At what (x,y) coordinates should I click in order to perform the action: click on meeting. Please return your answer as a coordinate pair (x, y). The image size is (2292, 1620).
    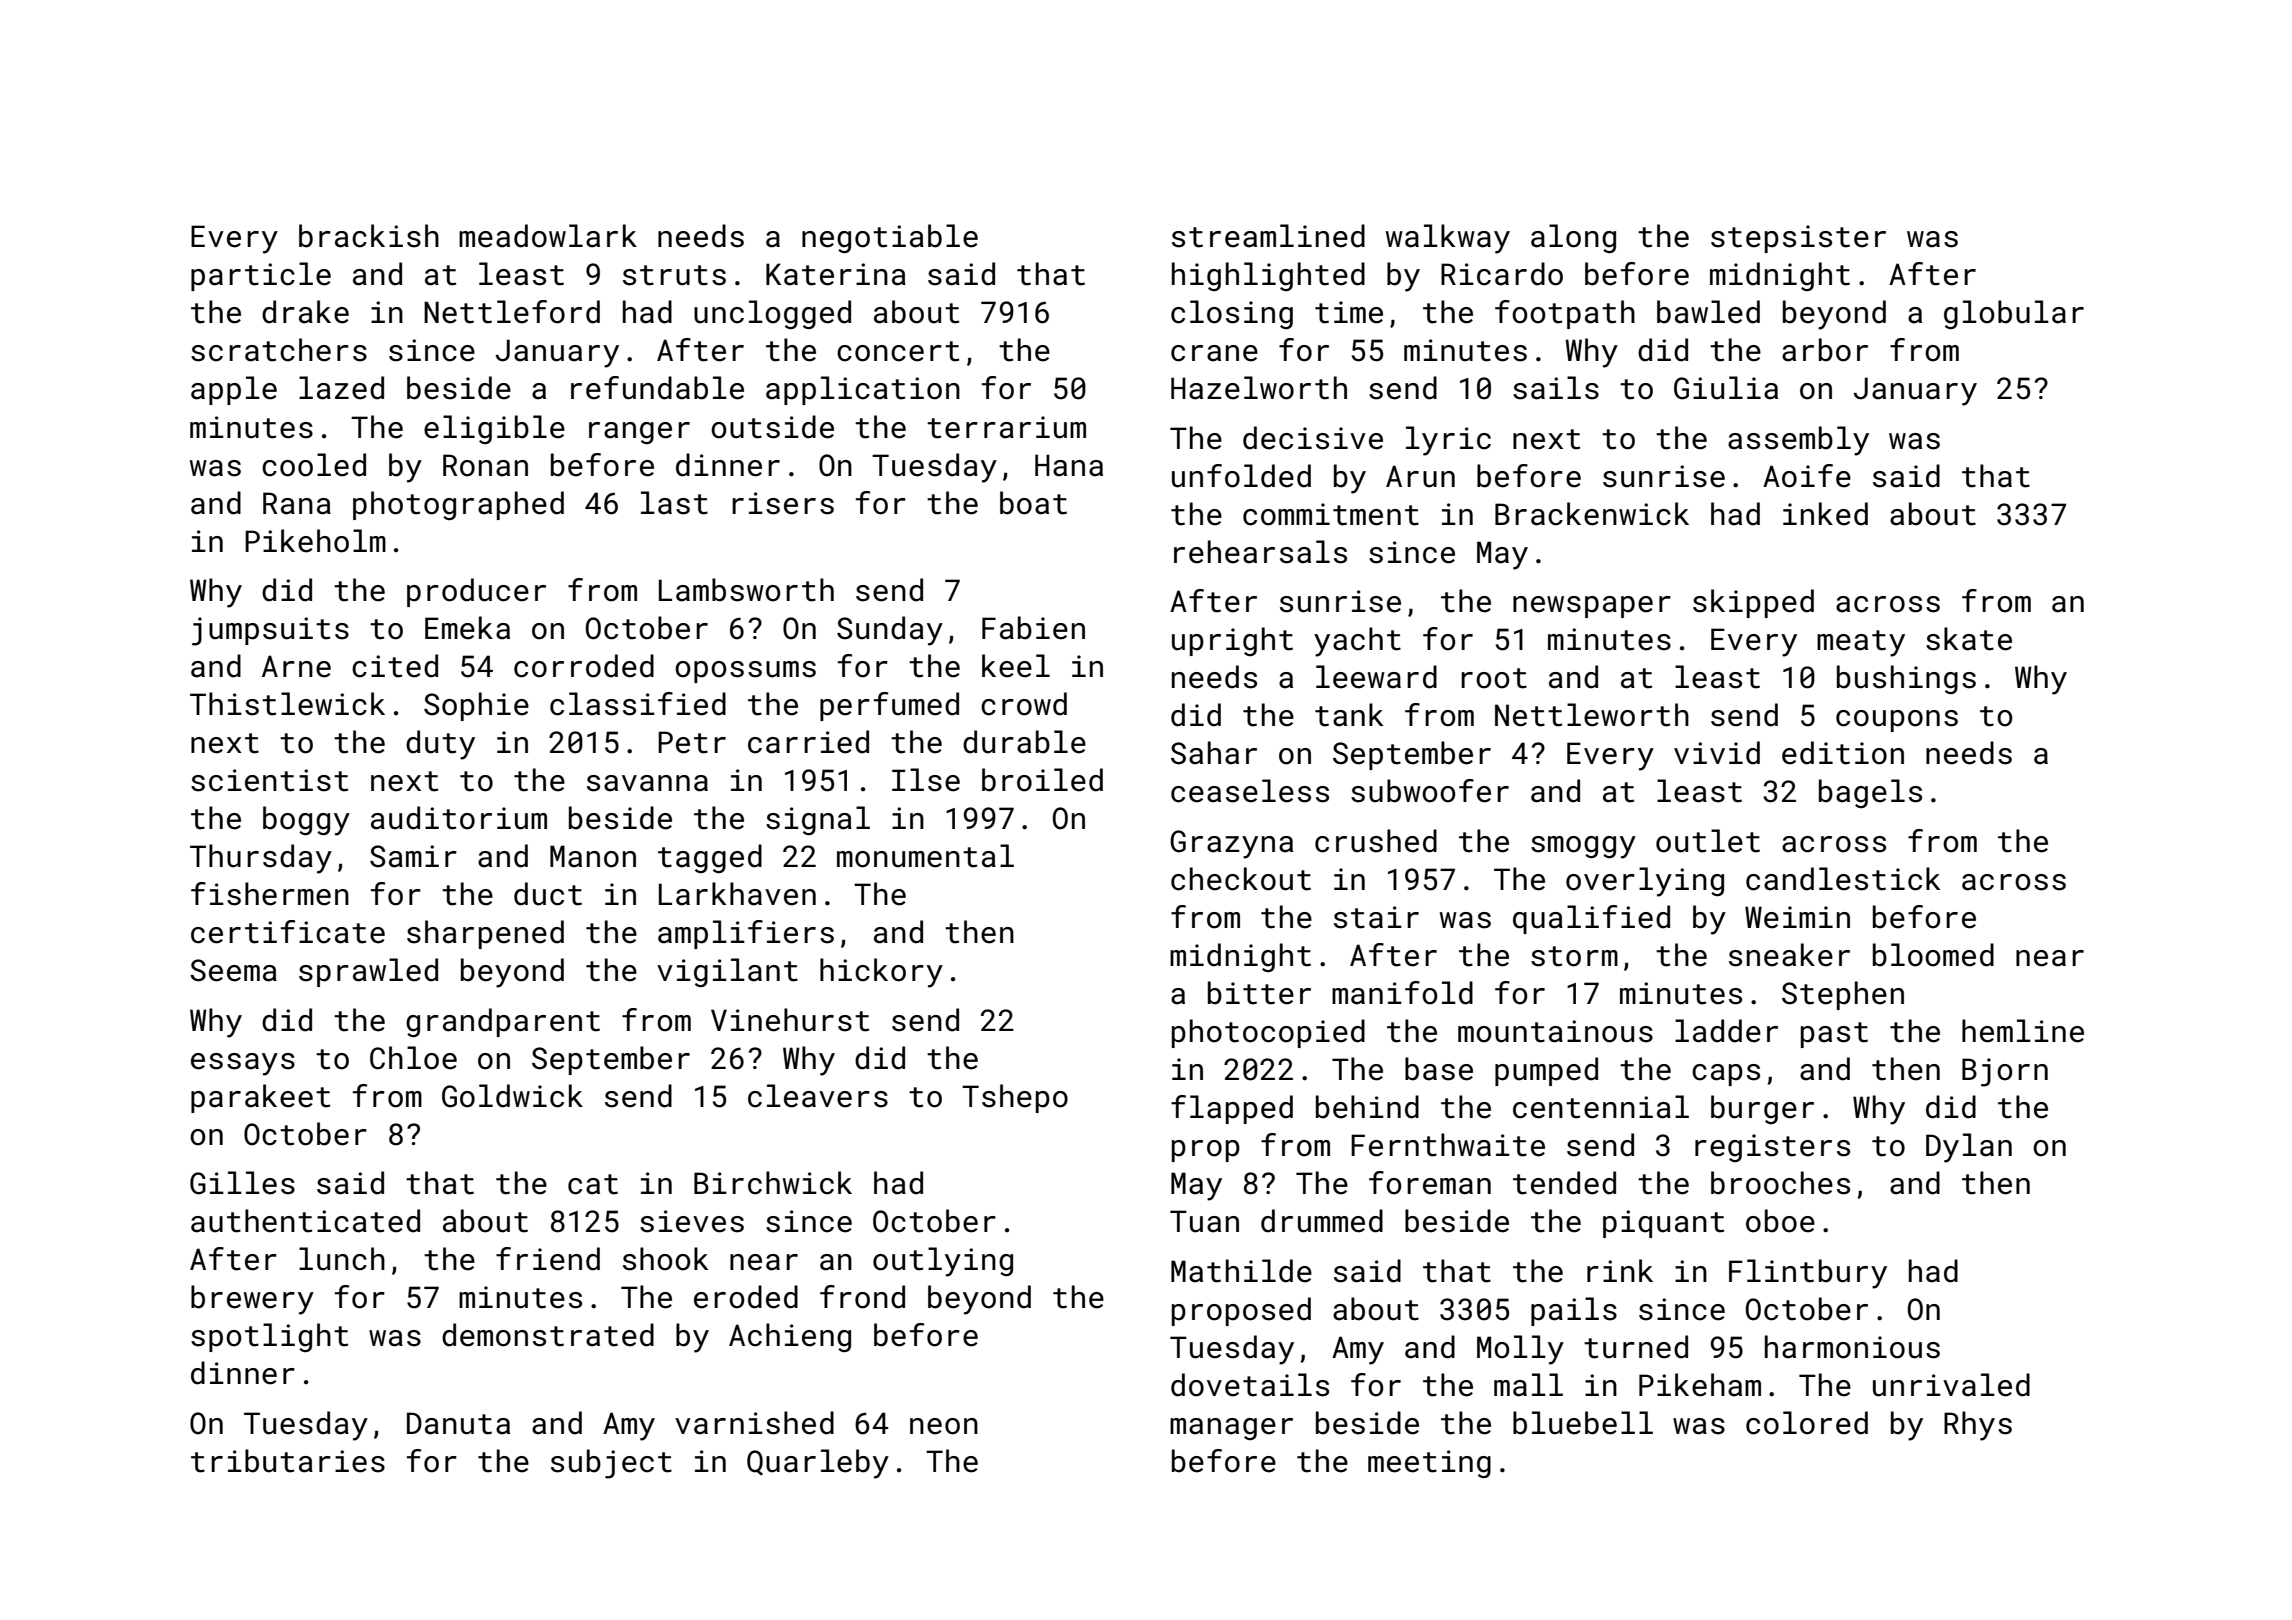
    Looking at the image, I should click on (1429, 1464).
